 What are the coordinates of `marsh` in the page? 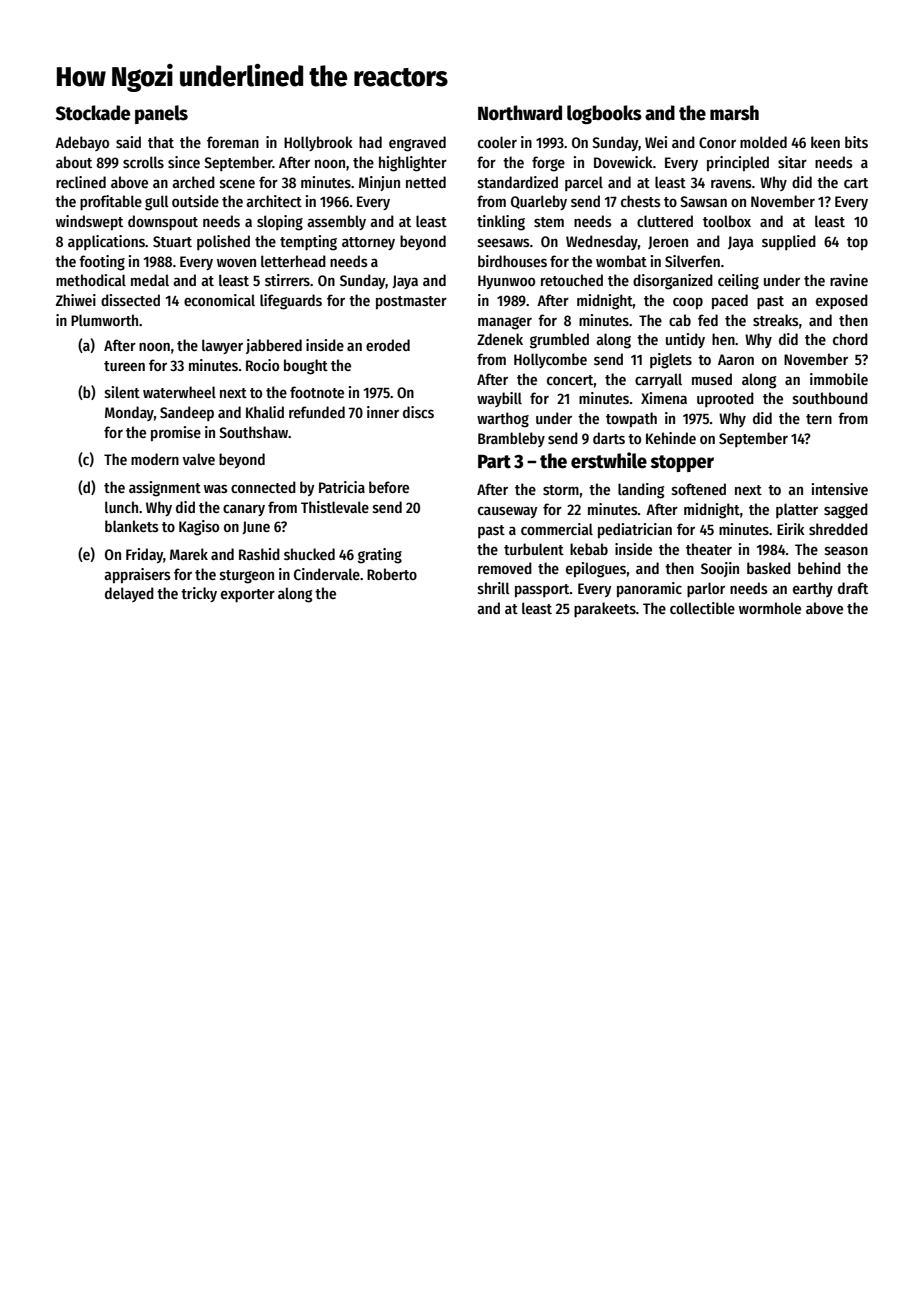 It's located at (734, 113).
